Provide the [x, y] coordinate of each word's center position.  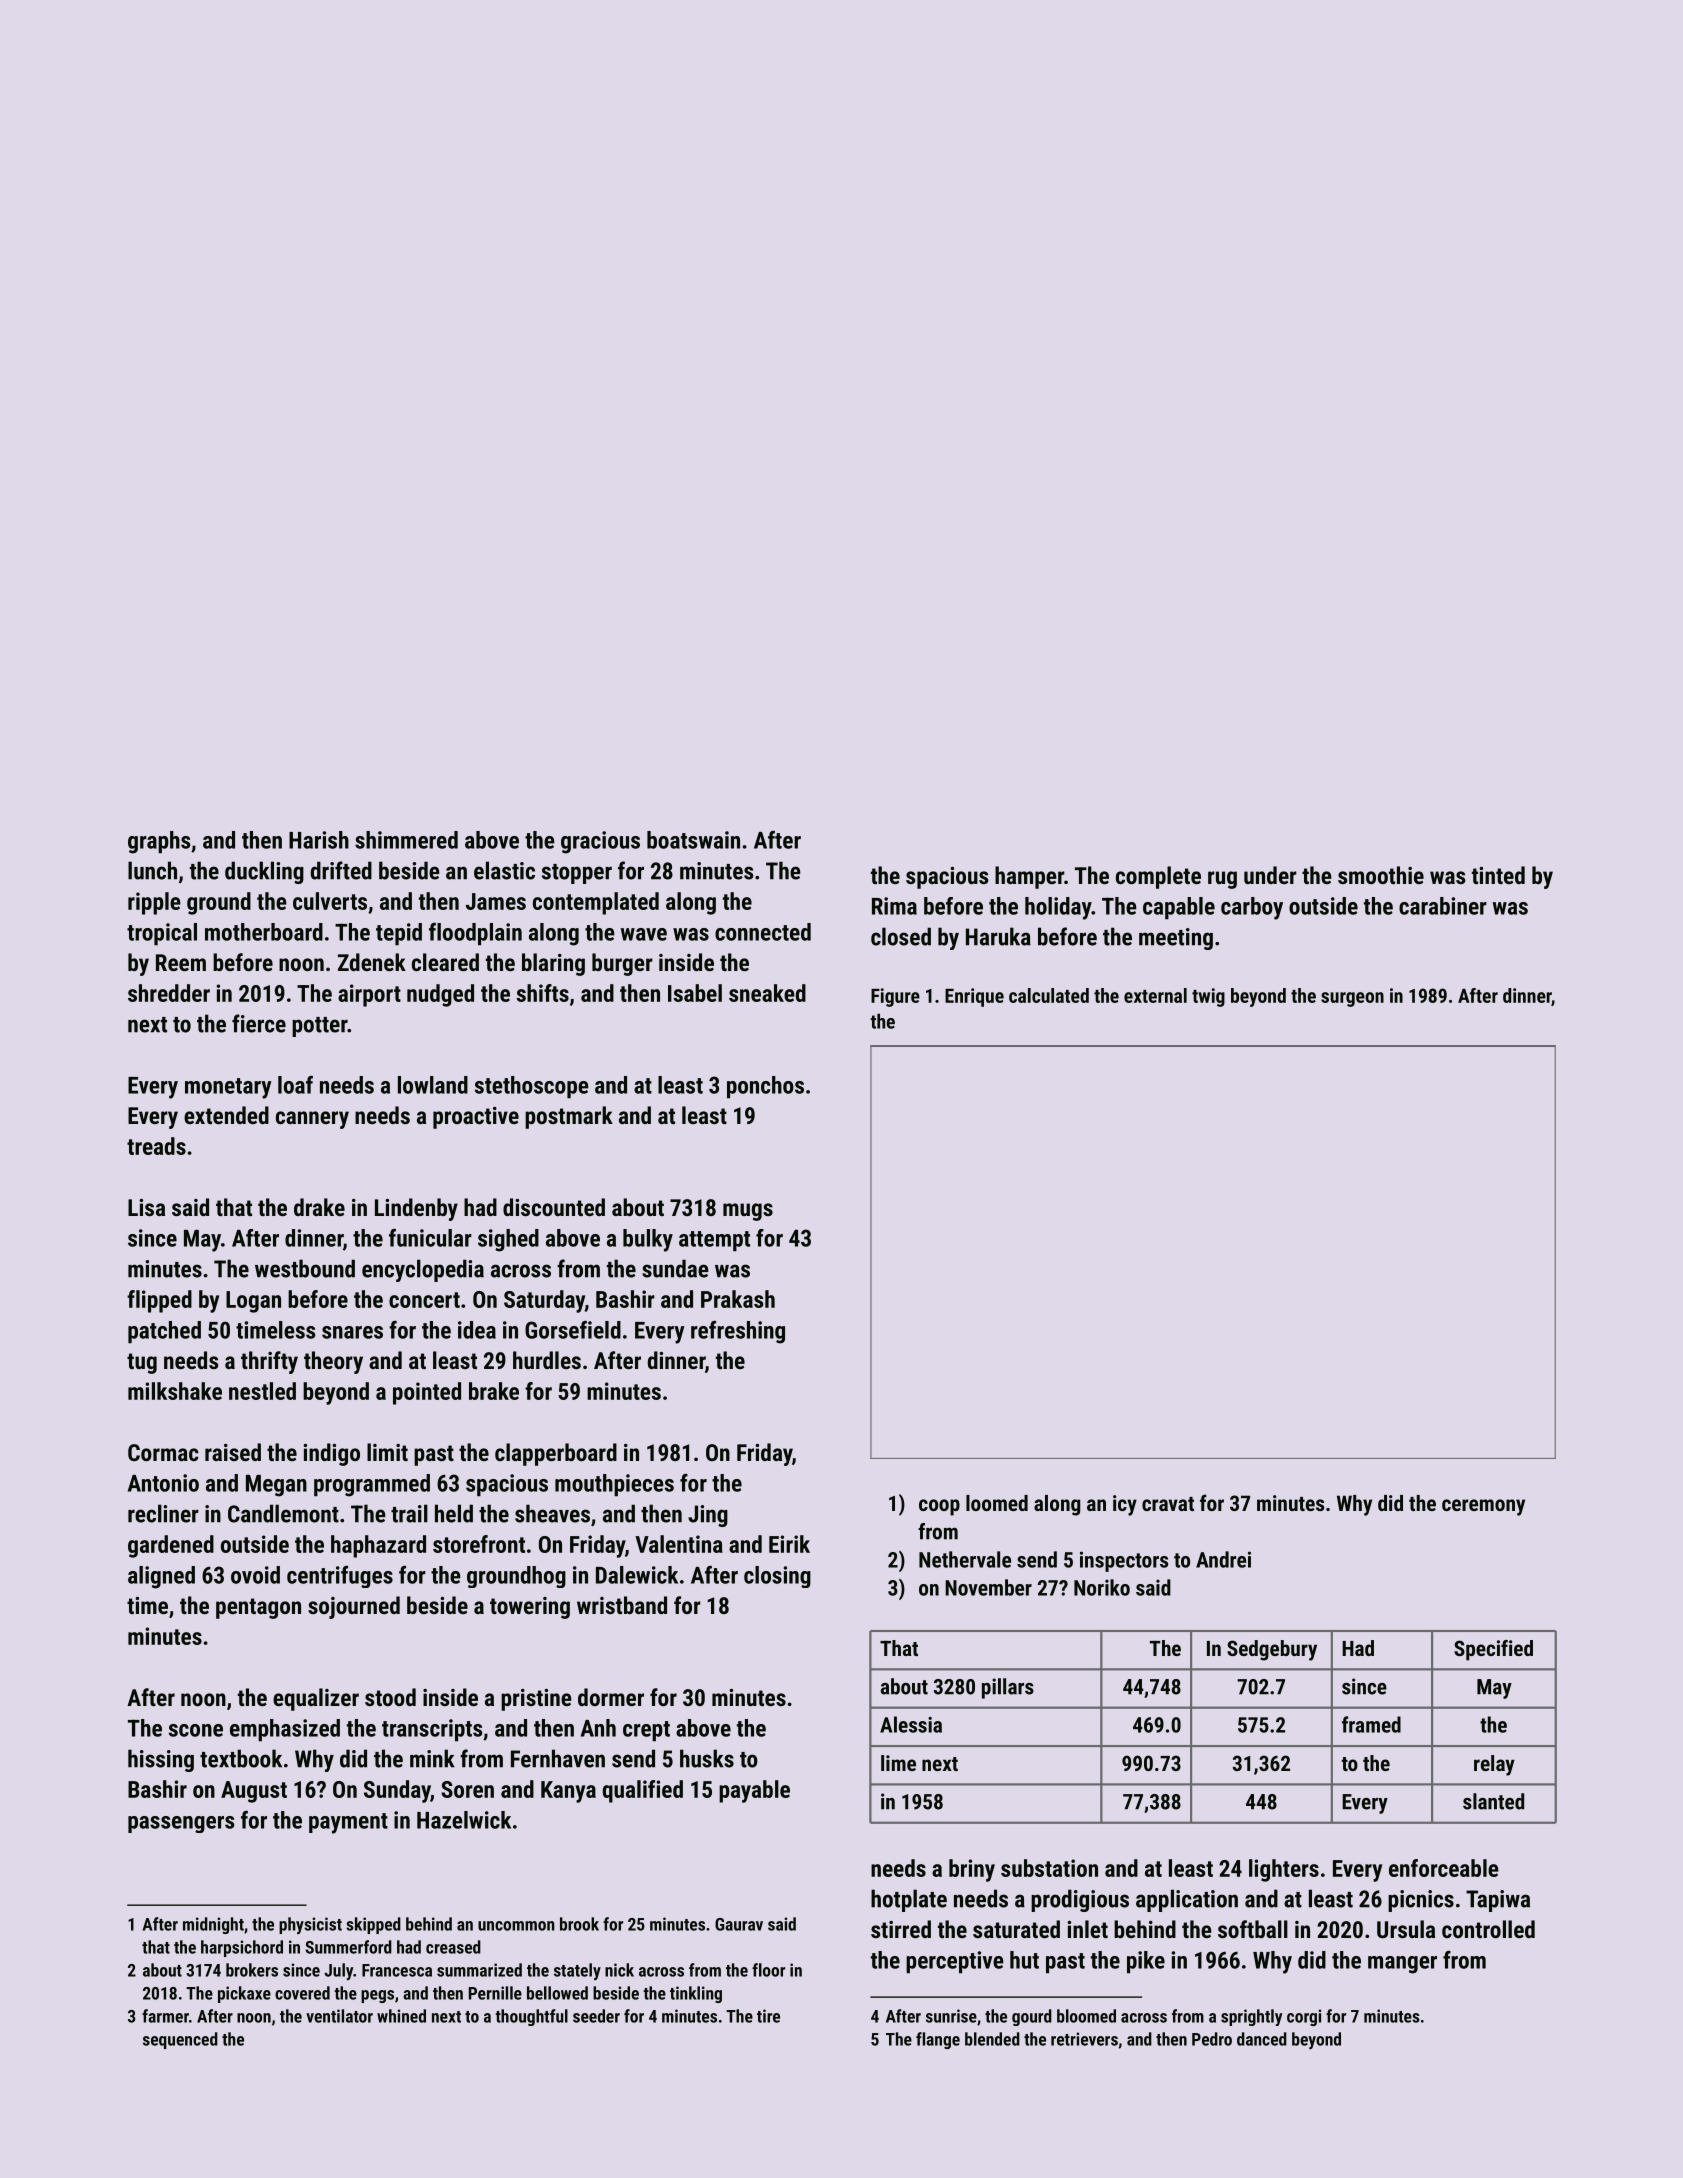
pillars [1008, 1688]
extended [226, 1115]
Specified [1493, 1650]
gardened [171, 1546]
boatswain [693, 840]
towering [530, 1608]
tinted [1498, 875]
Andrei [1223, 1559]
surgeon [1352, 999]
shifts [543, 993]
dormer [611, 1697]
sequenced [180, 2040]
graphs [159, 842]
